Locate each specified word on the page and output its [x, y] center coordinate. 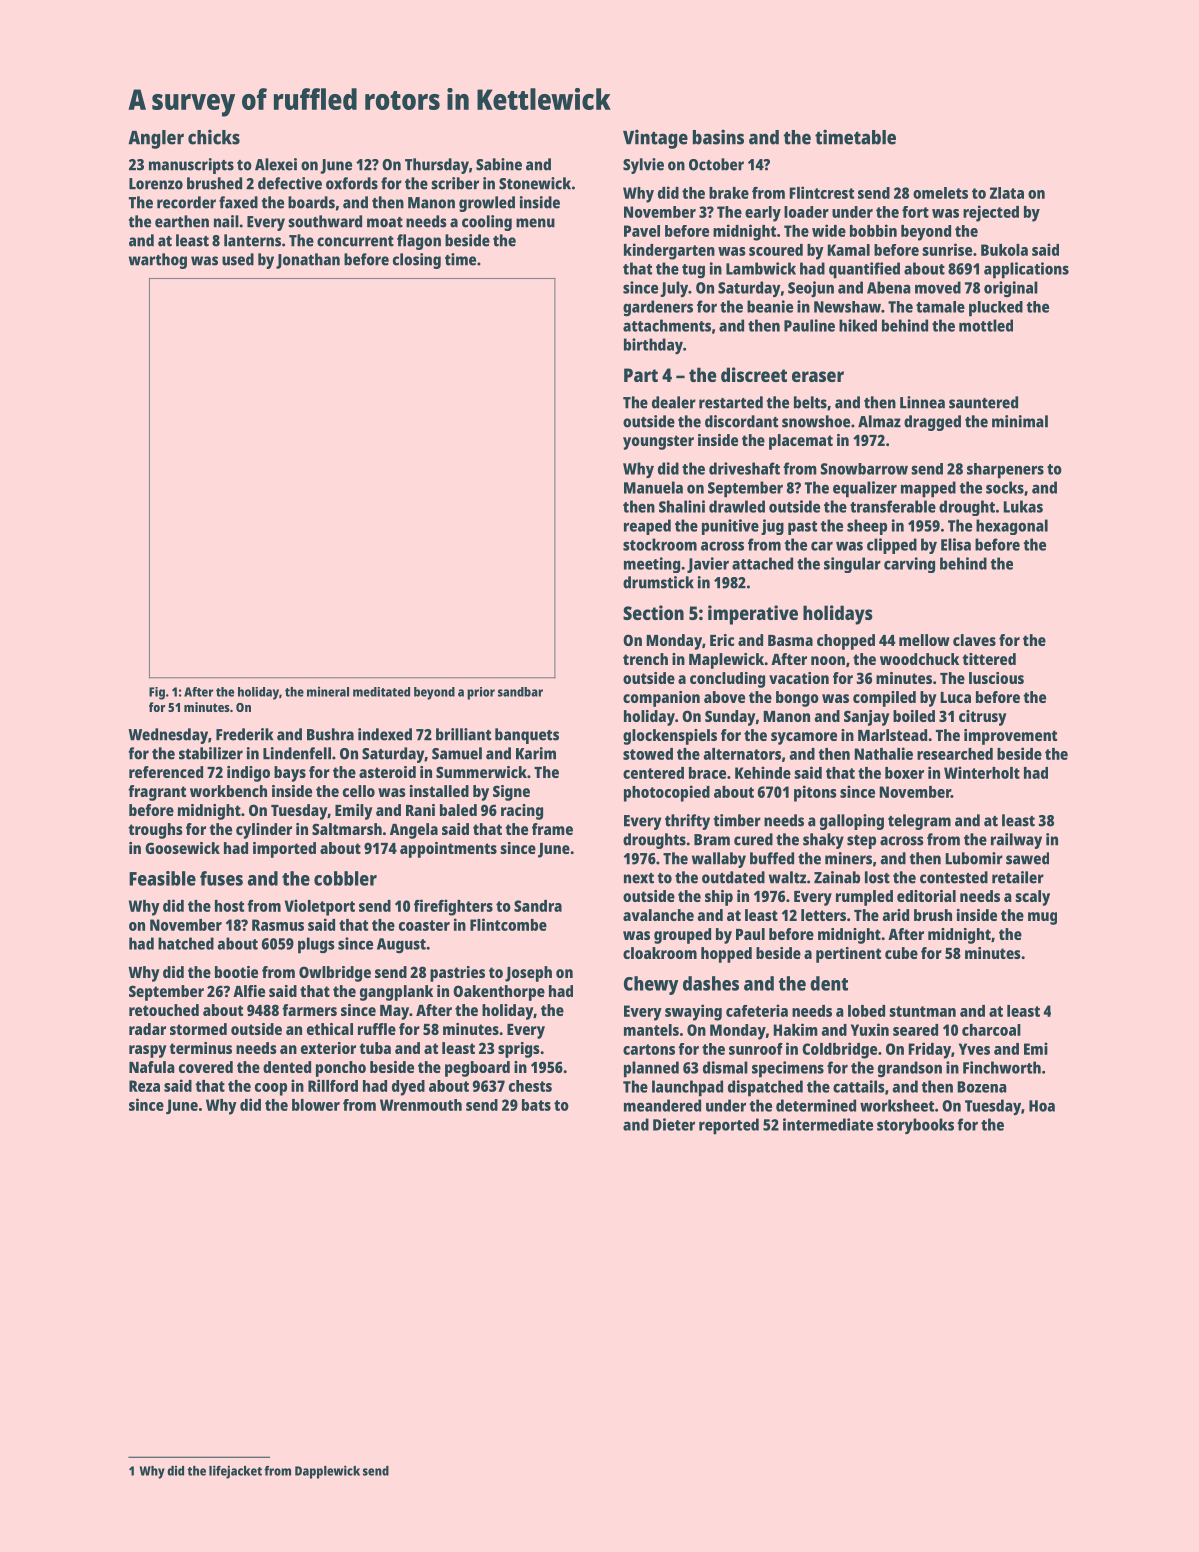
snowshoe [816, 421]
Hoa [1042, 1106]
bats [536, 1105]
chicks [214, 137]
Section [653, 612]
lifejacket [235, 1472]
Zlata [1007, 193]
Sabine [499, 164]
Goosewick [182, 848]
